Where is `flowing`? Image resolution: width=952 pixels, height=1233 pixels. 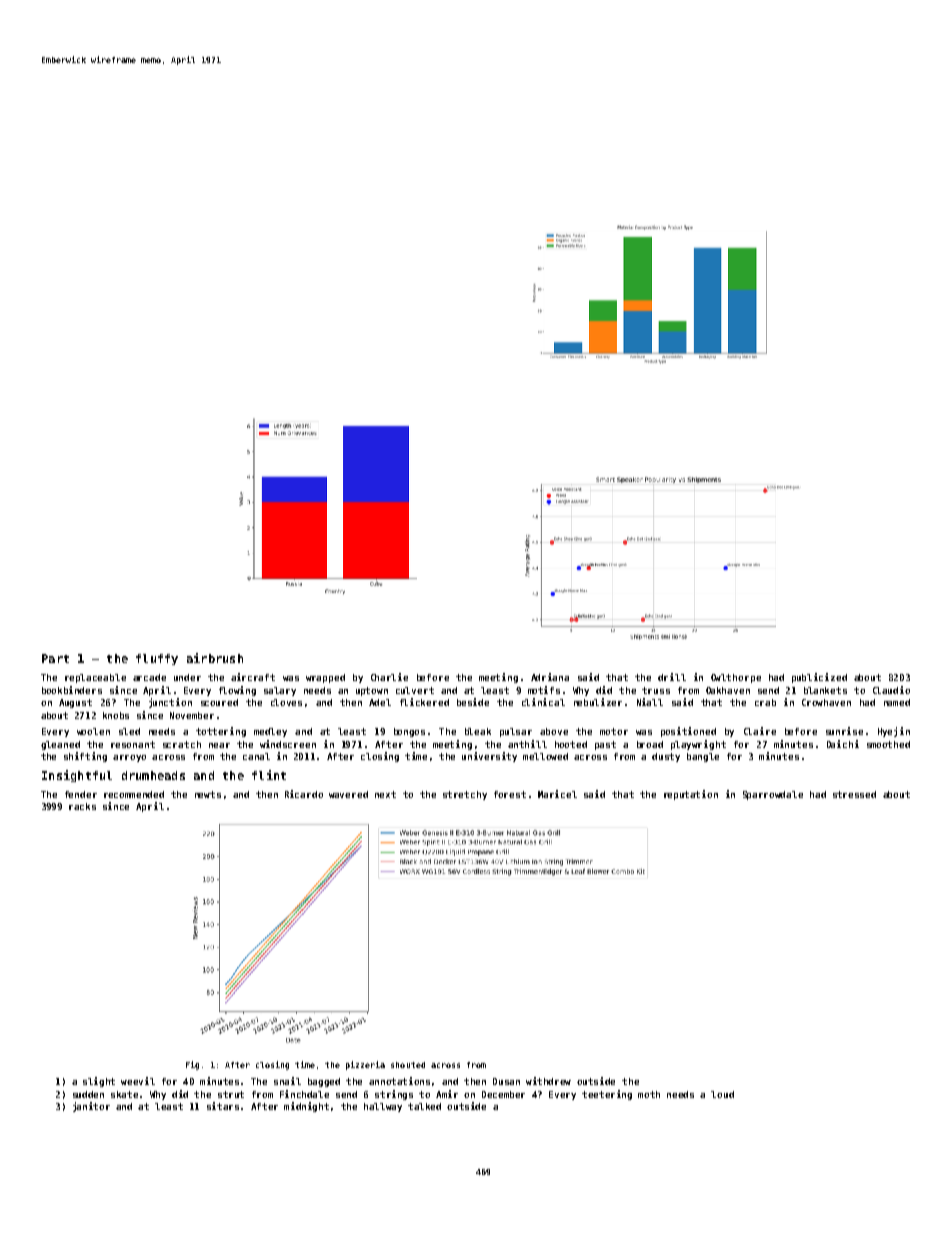 flowing is located at coordinates (237, 691).
